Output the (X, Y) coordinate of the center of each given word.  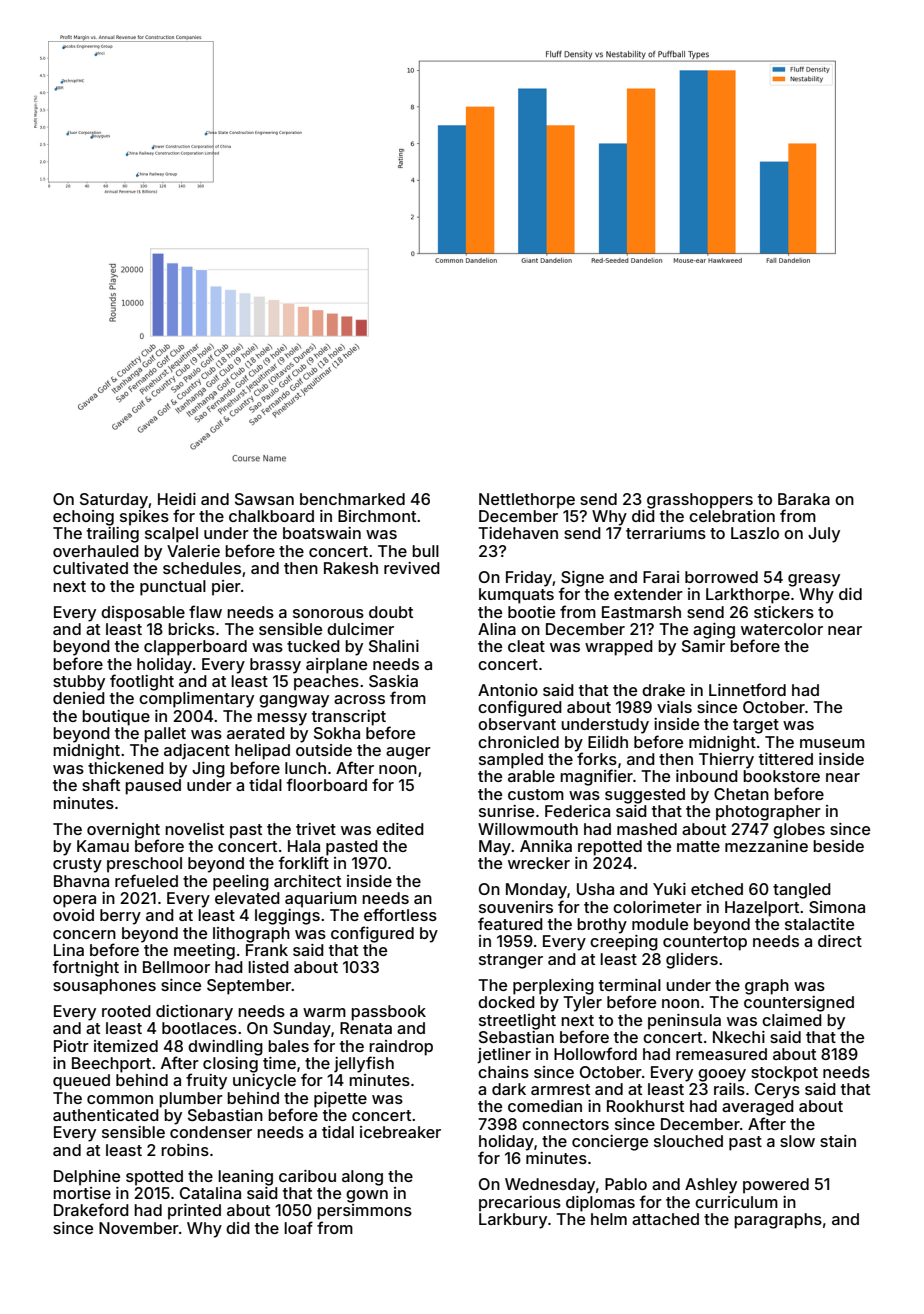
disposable (143, 614)
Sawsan (264, 499)
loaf (298, 1227)
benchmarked (352, 499)
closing (230, 1065)
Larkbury (513, 1221)
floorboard (327, 784)
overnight (123, 831)
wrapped (619, 648)
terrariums (666, 533)
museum (832, 743)
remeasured (721, 1054)
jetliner (504, 1056)
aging (714, 631)
